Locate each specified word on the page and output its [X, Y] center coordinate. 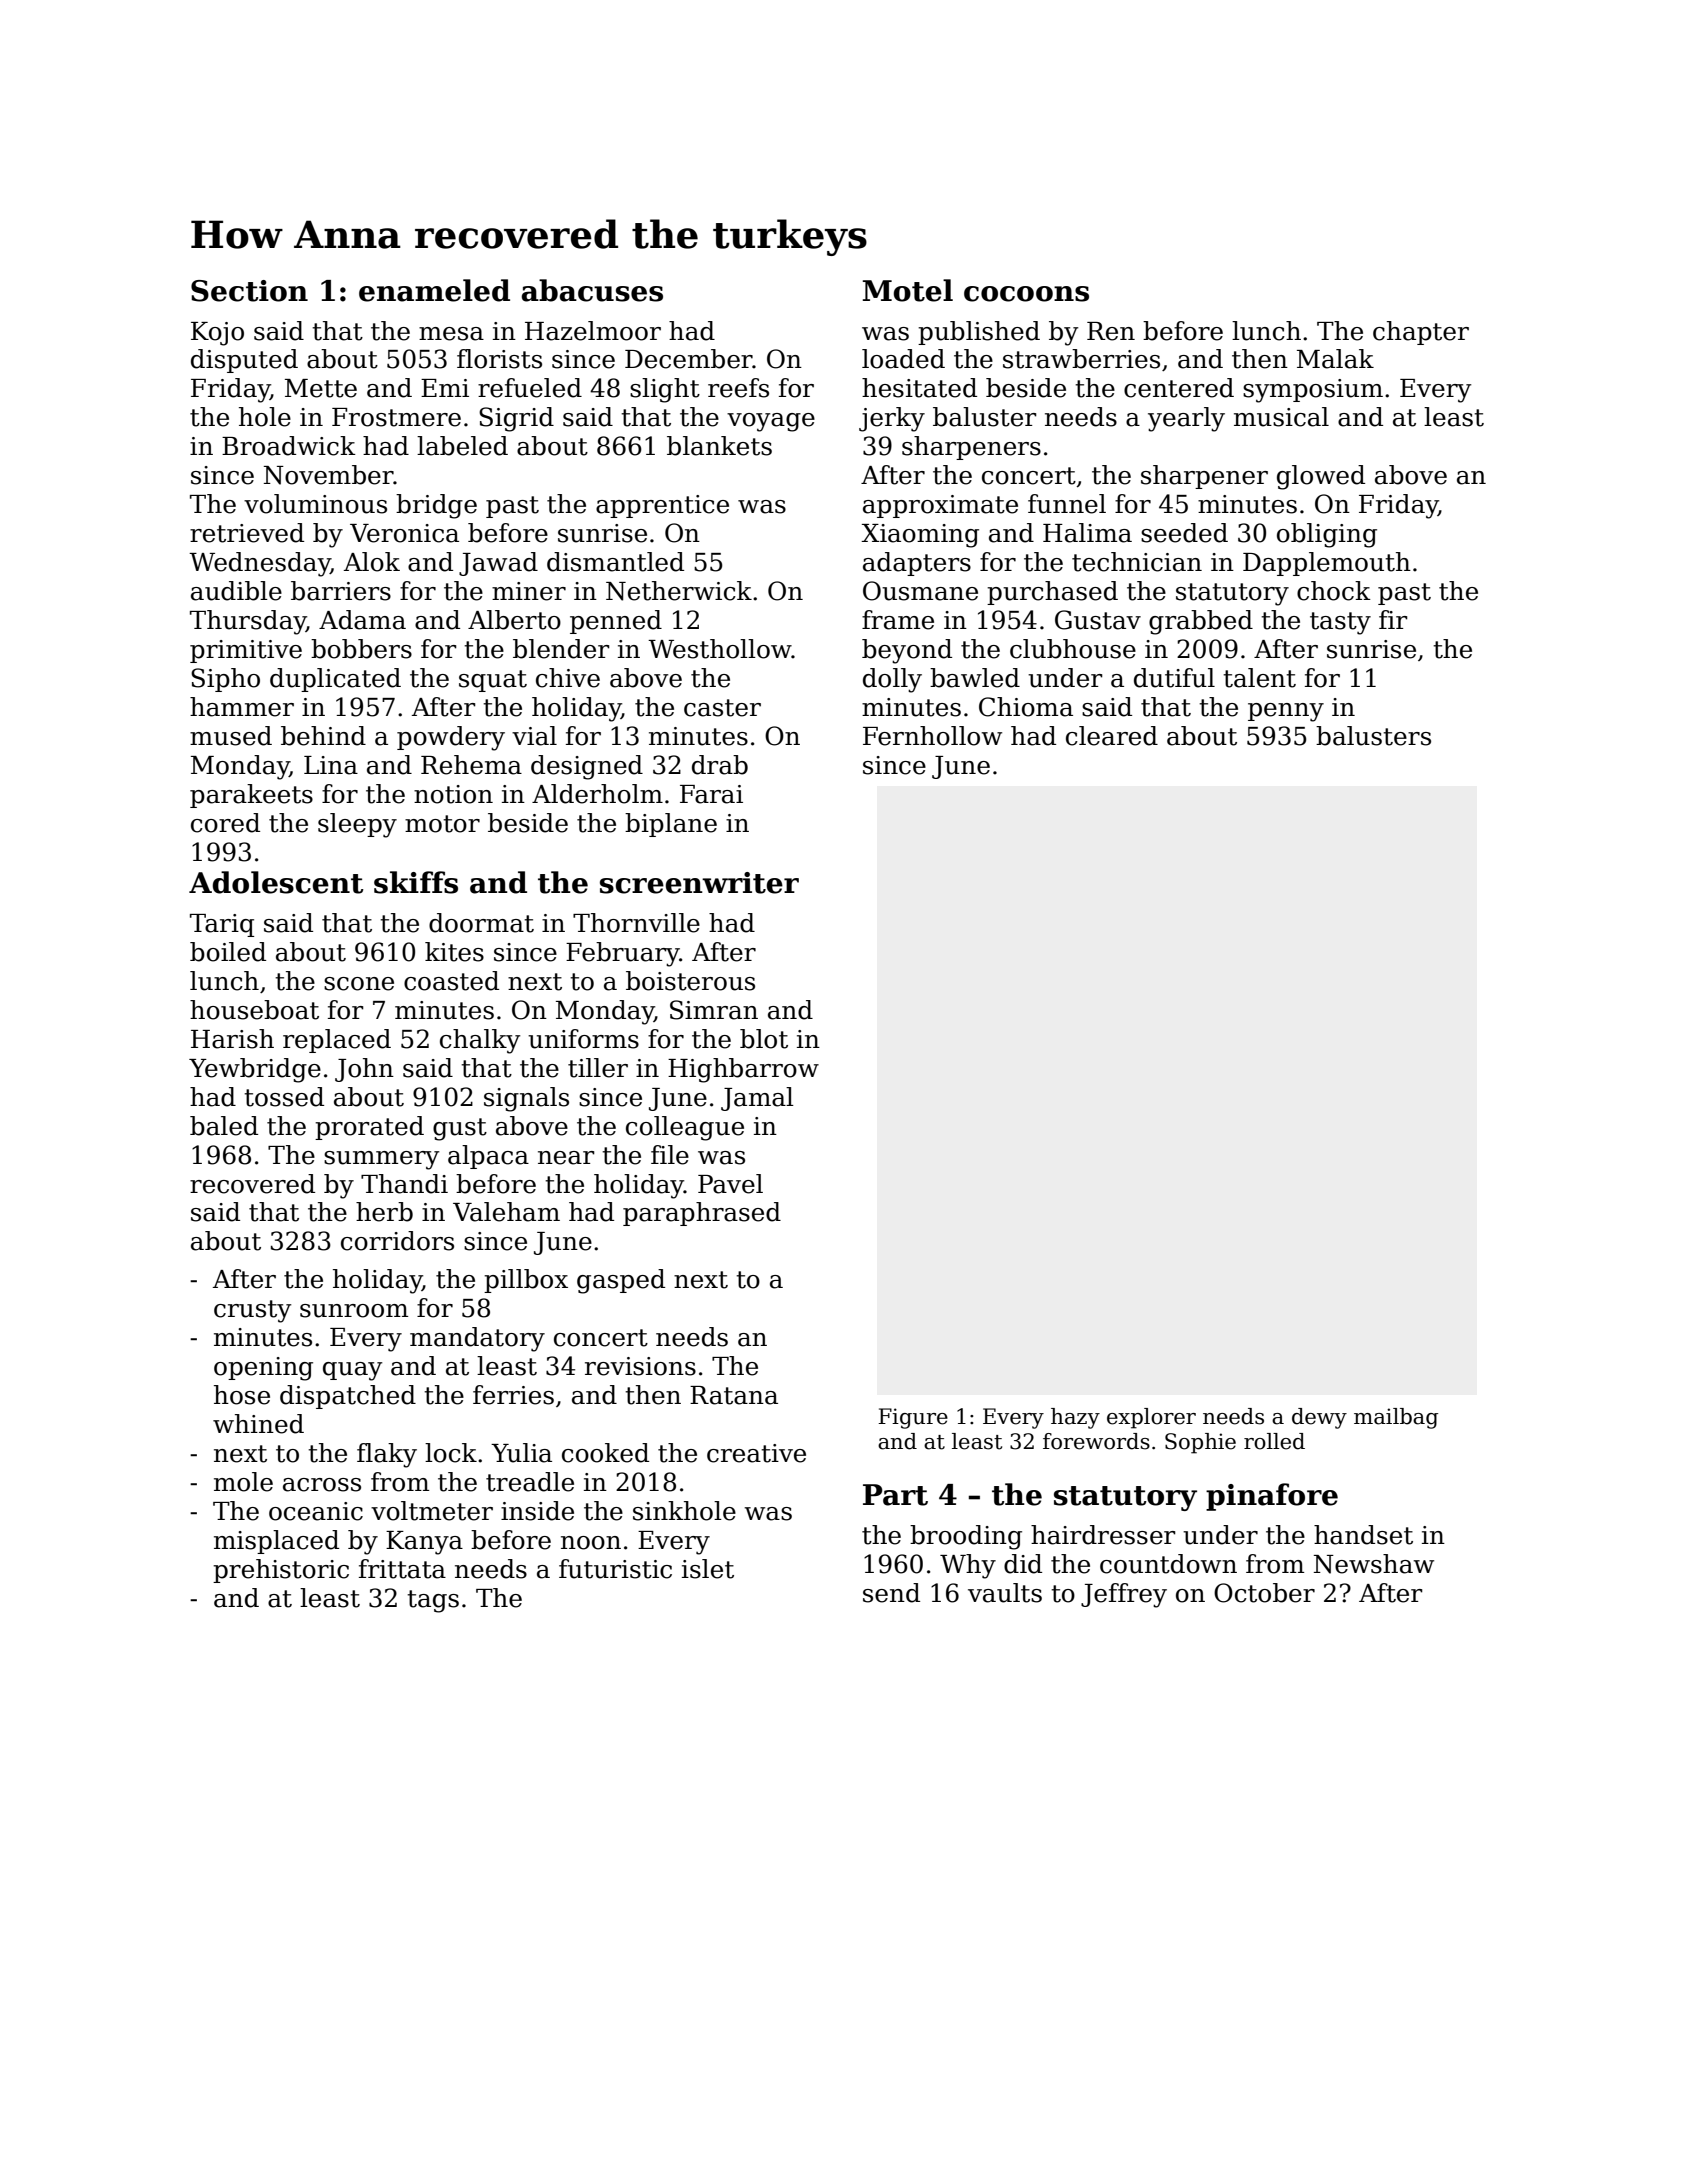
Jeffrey [1124, 1595]
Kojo [217, 334]
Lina [331, 765]
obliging [1327, 535]
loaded [903, 359]
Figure [913, 1418]
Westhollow [720, 649]
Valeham [506, 1212]
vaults [1005, 1593]
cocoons [1026, 294]
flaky [387, 1455]
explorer [1151, 1418]
